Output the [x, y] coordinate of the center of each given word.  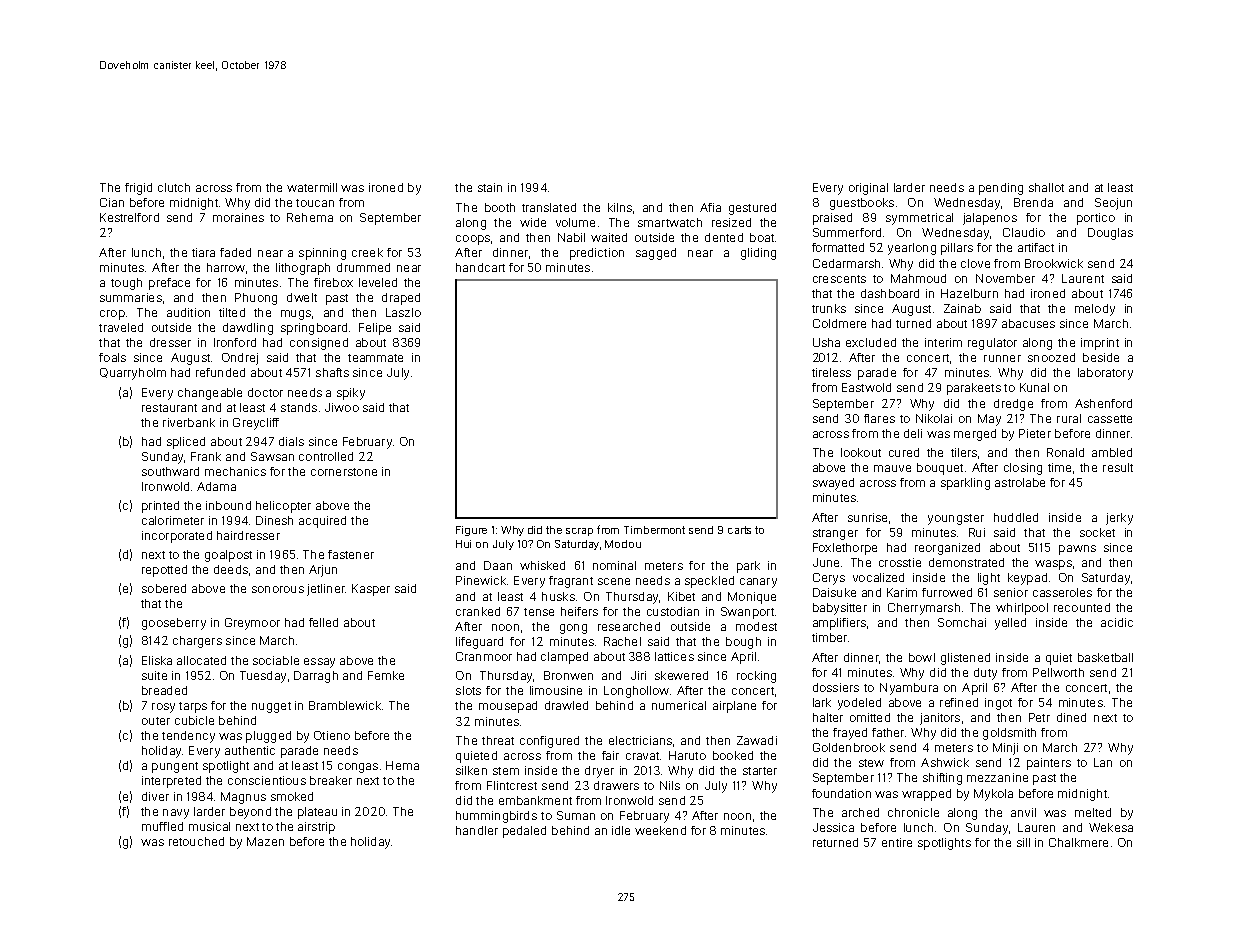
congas [358, 768]
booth [500, 207]
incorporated [177, 537]
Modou [623, 544]
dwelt [302, 297]
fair [610, 755]
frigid [138, 189]
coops [473, 240]
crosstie [900, 562]
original [868, 189]
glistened [965, 659]
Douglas [1110, 234]
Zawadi [757, 740]
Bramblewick [345, 705]
